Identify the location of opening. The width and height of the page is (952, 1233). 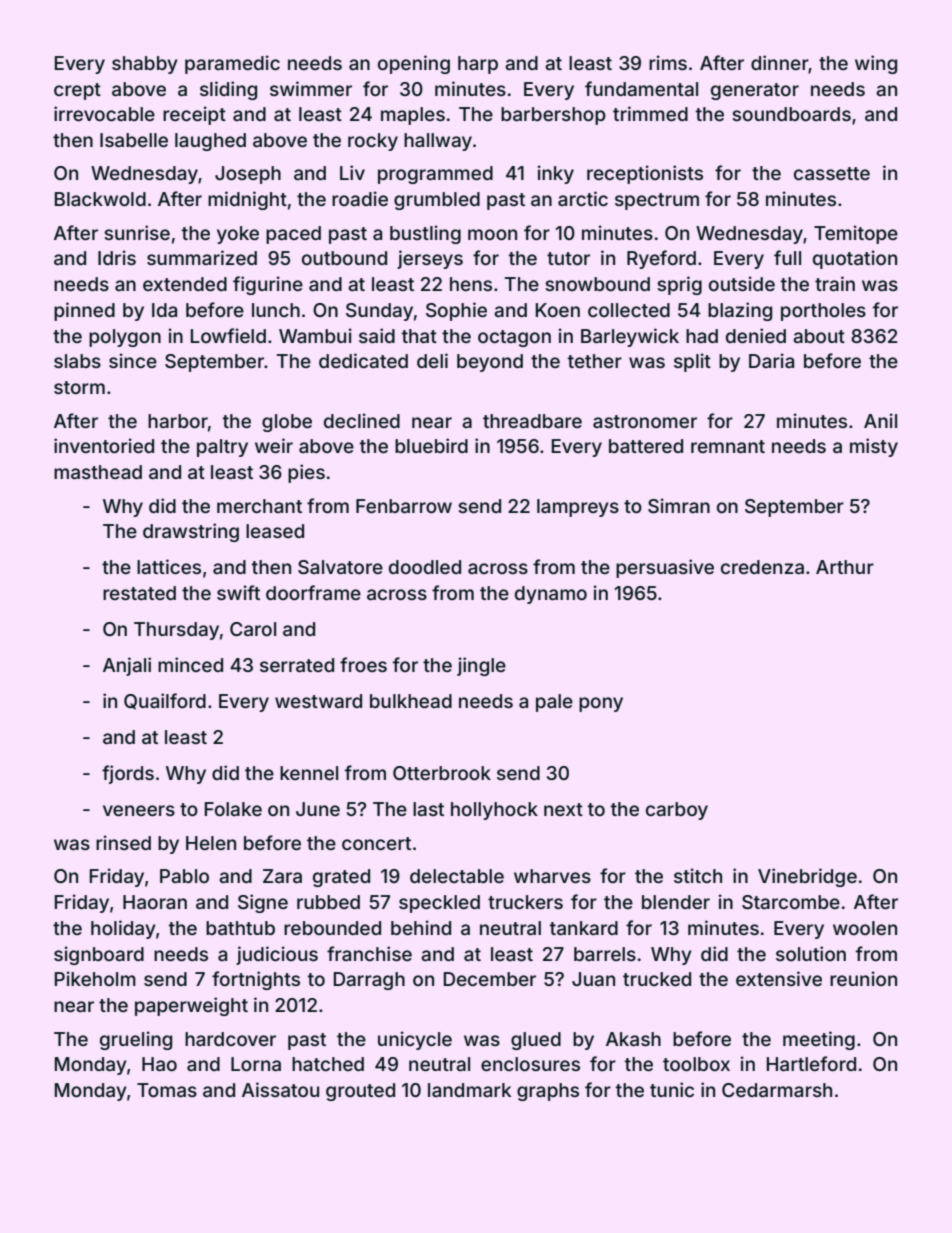
(414, 64).
